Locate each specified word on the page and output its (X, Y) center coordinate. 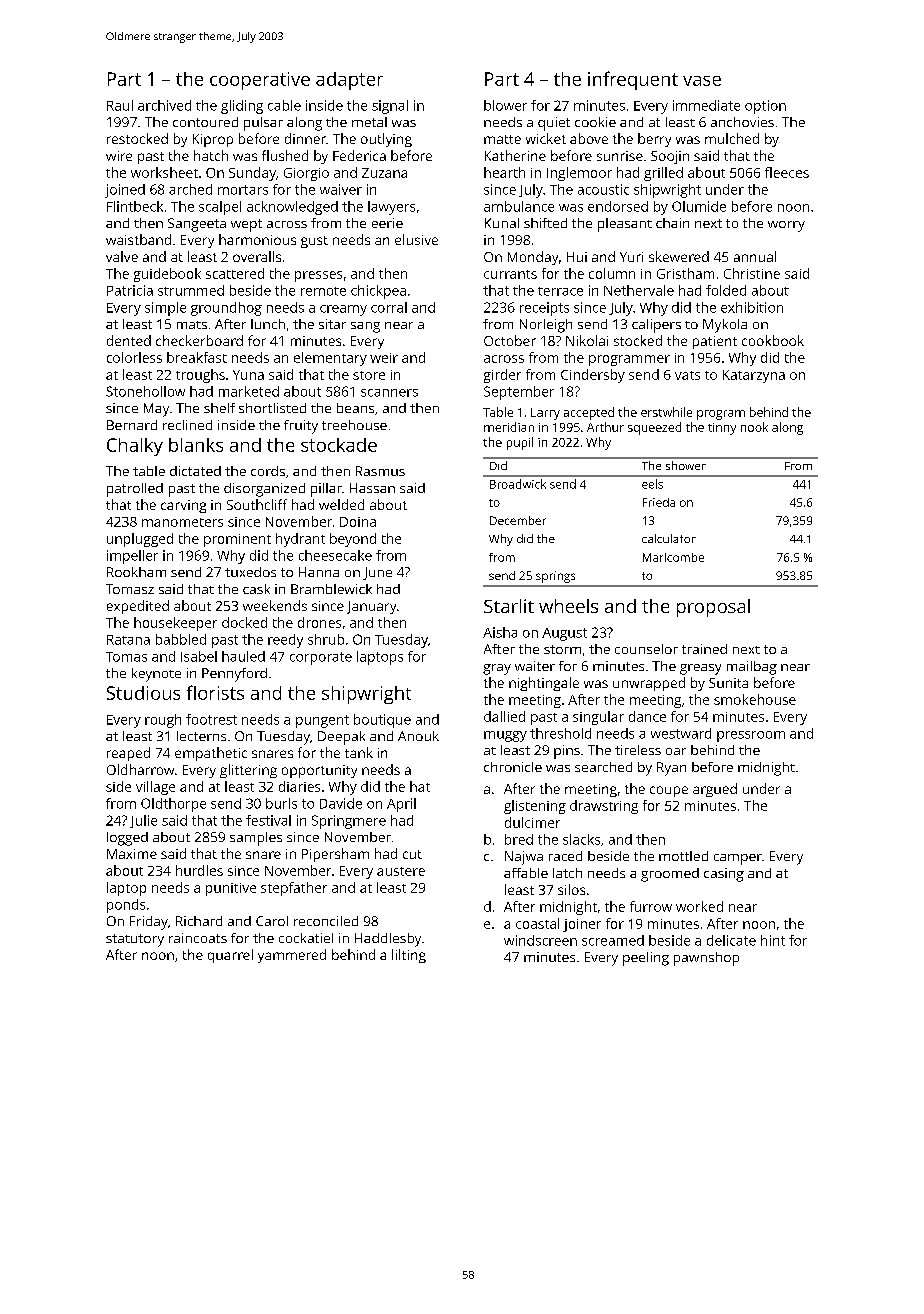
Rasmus (380, 471)
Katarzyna (754, 376)
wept (246, 225)
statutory (135, 940)
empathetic (211, 754)
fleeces (787, 172)
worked (699, 906)
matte (502, 139)
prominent (237, 540)
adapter (349, 81)
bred (519, 839)
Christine (752, 273)
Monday (533, 258)
